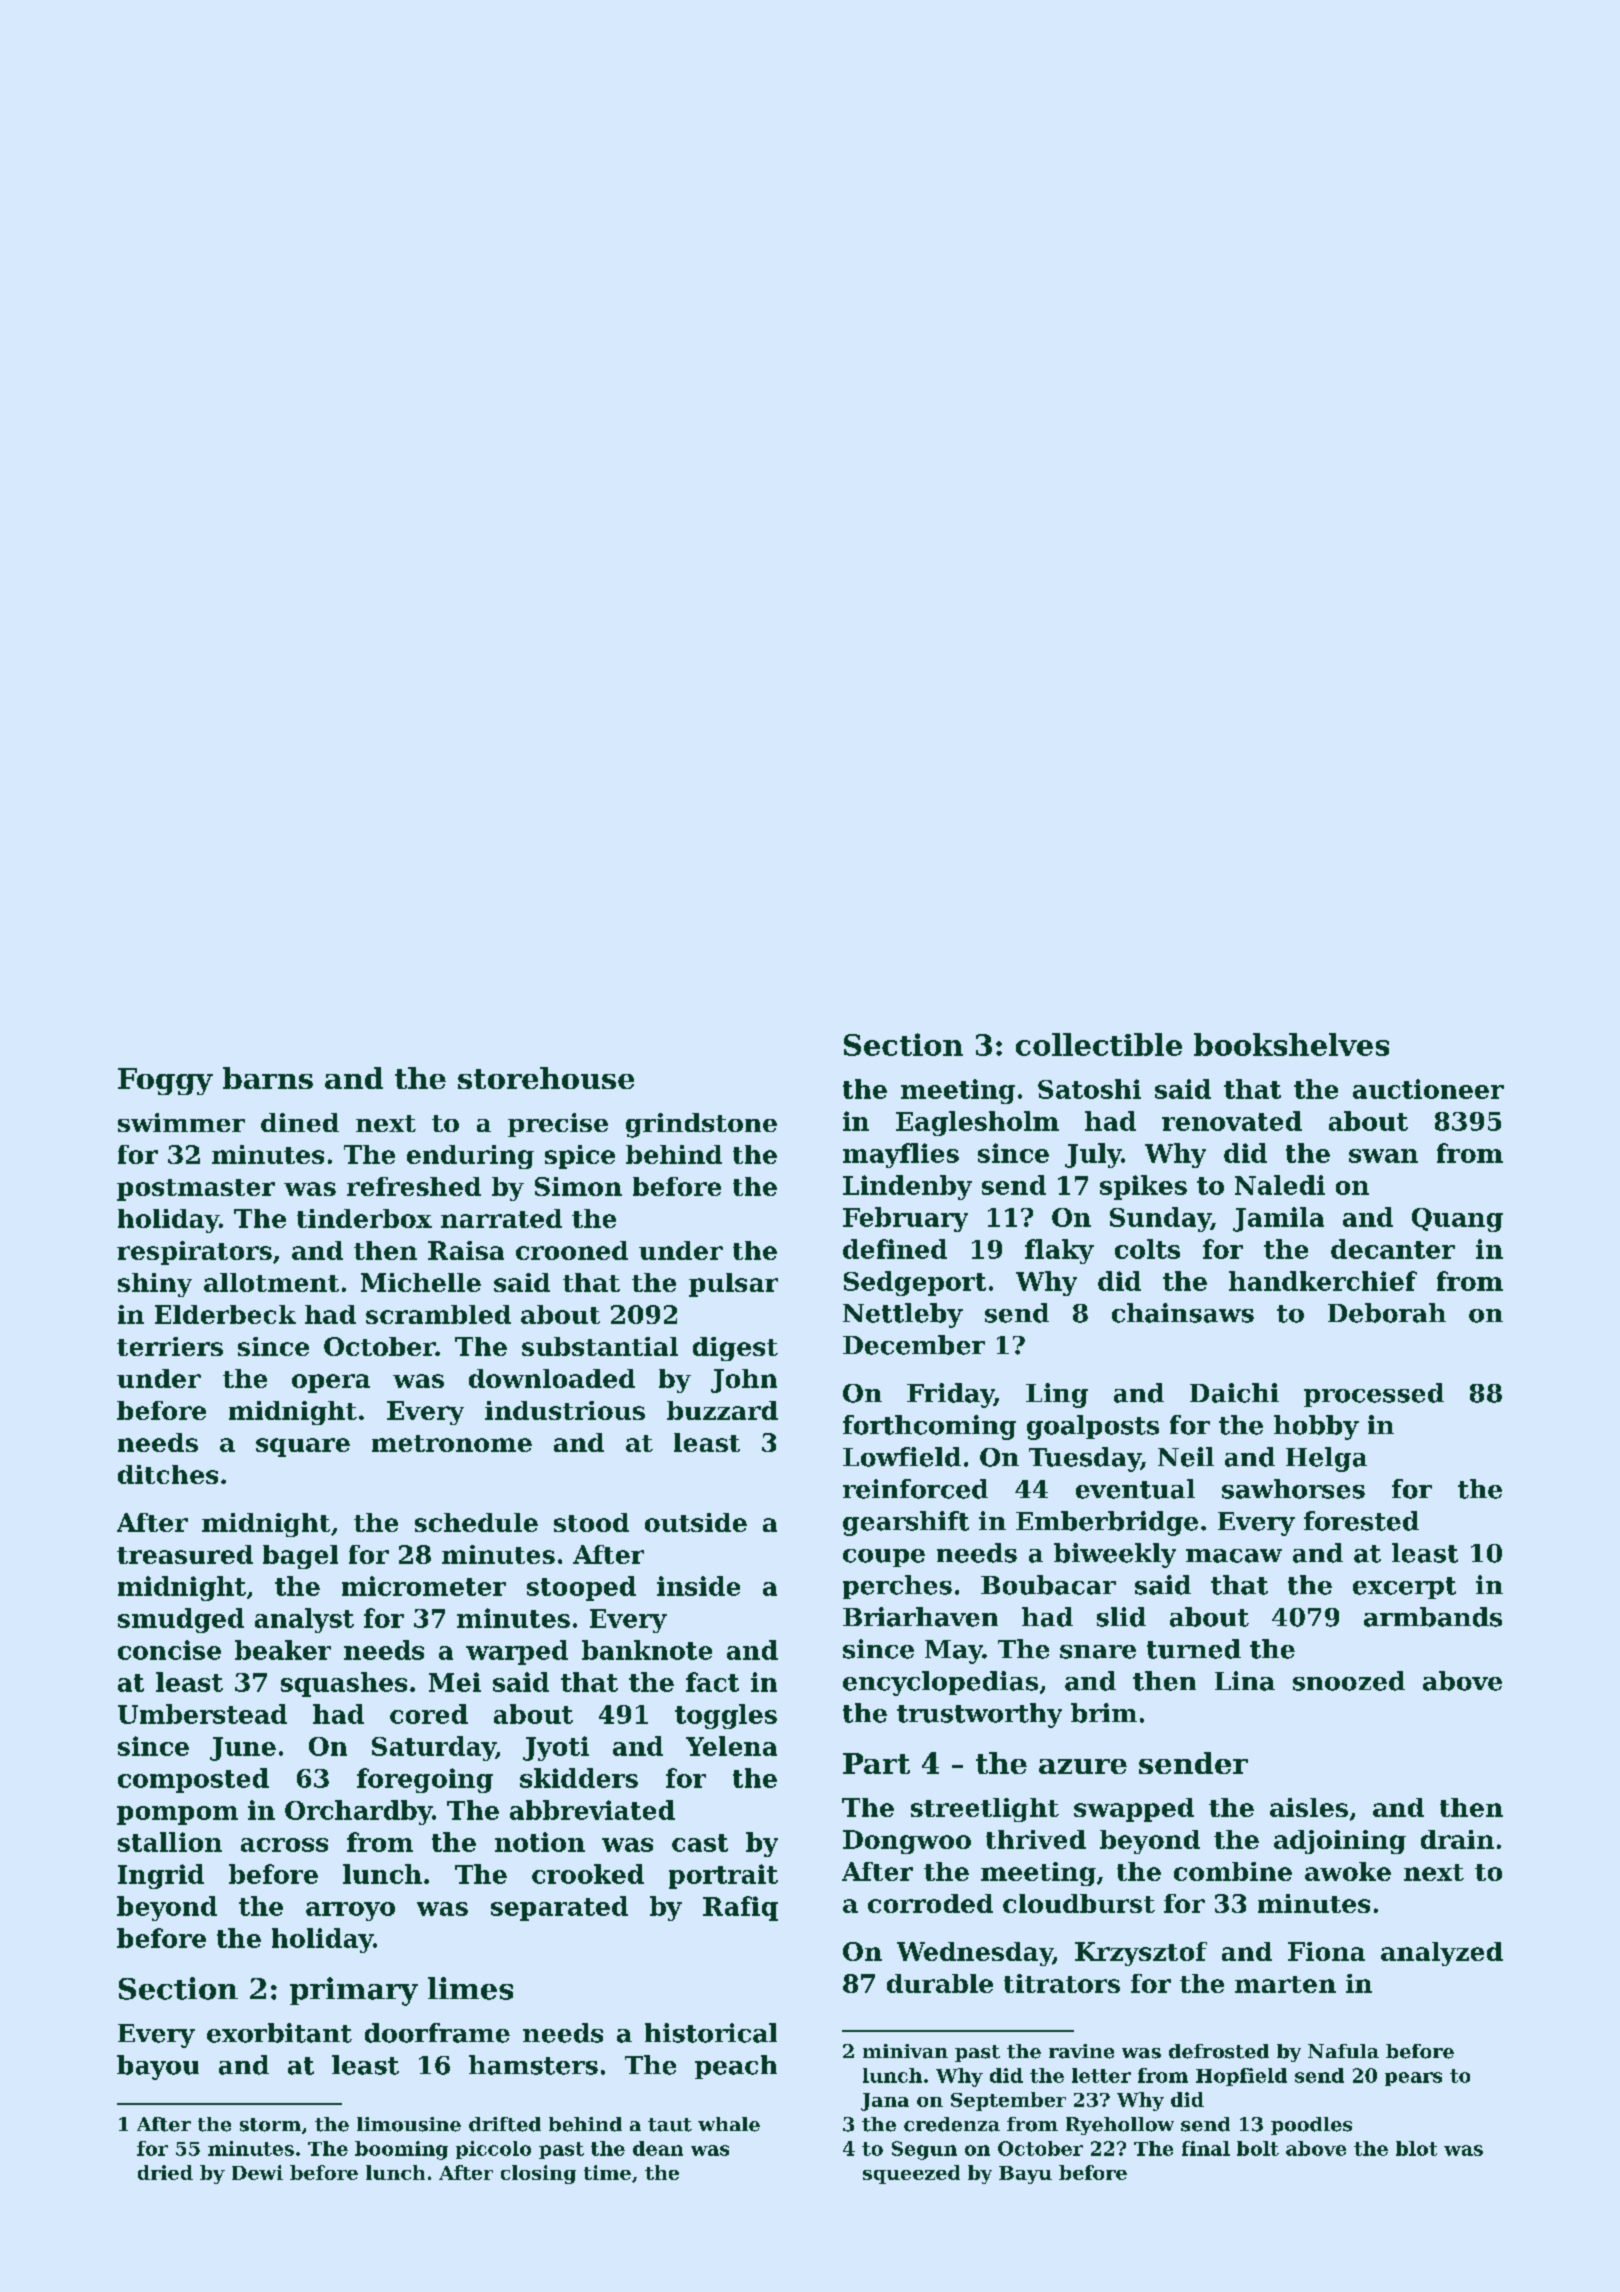 This image has width=1620, height=2292. I want to click on Quang, so click(1457, 1220).
